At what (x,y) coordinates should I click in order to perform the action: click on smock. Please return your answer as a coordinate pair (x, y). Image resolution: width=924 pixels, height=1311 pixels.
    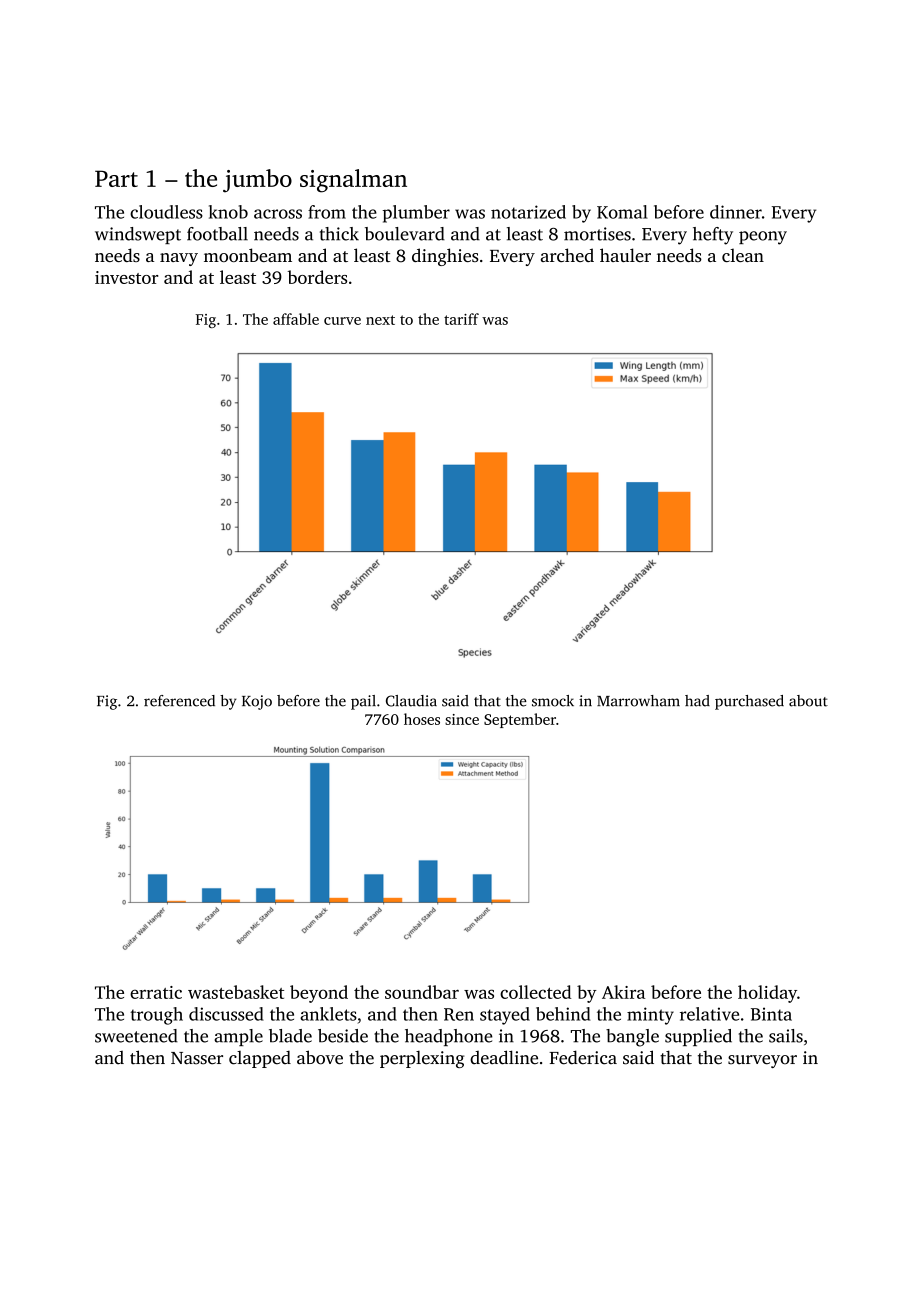
    Looking at the image, I should click on (553, 701).
